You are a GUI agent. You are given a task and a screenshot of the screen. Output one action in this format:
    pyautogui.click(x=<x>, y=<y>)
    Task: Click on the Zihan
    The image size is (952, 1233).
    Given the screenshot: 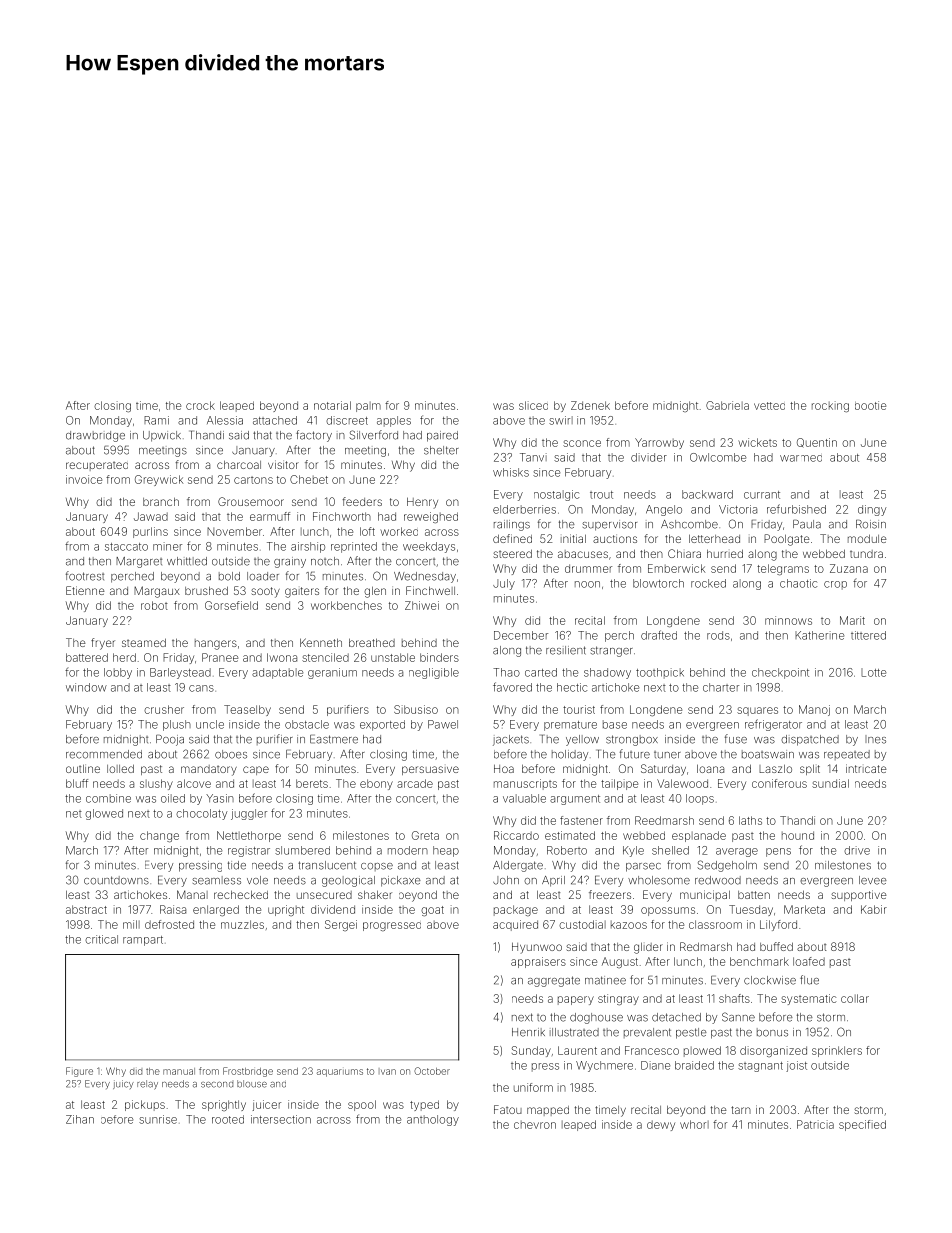 What is the action you would take?
    pyautogui.click(x=80, y=1119)
